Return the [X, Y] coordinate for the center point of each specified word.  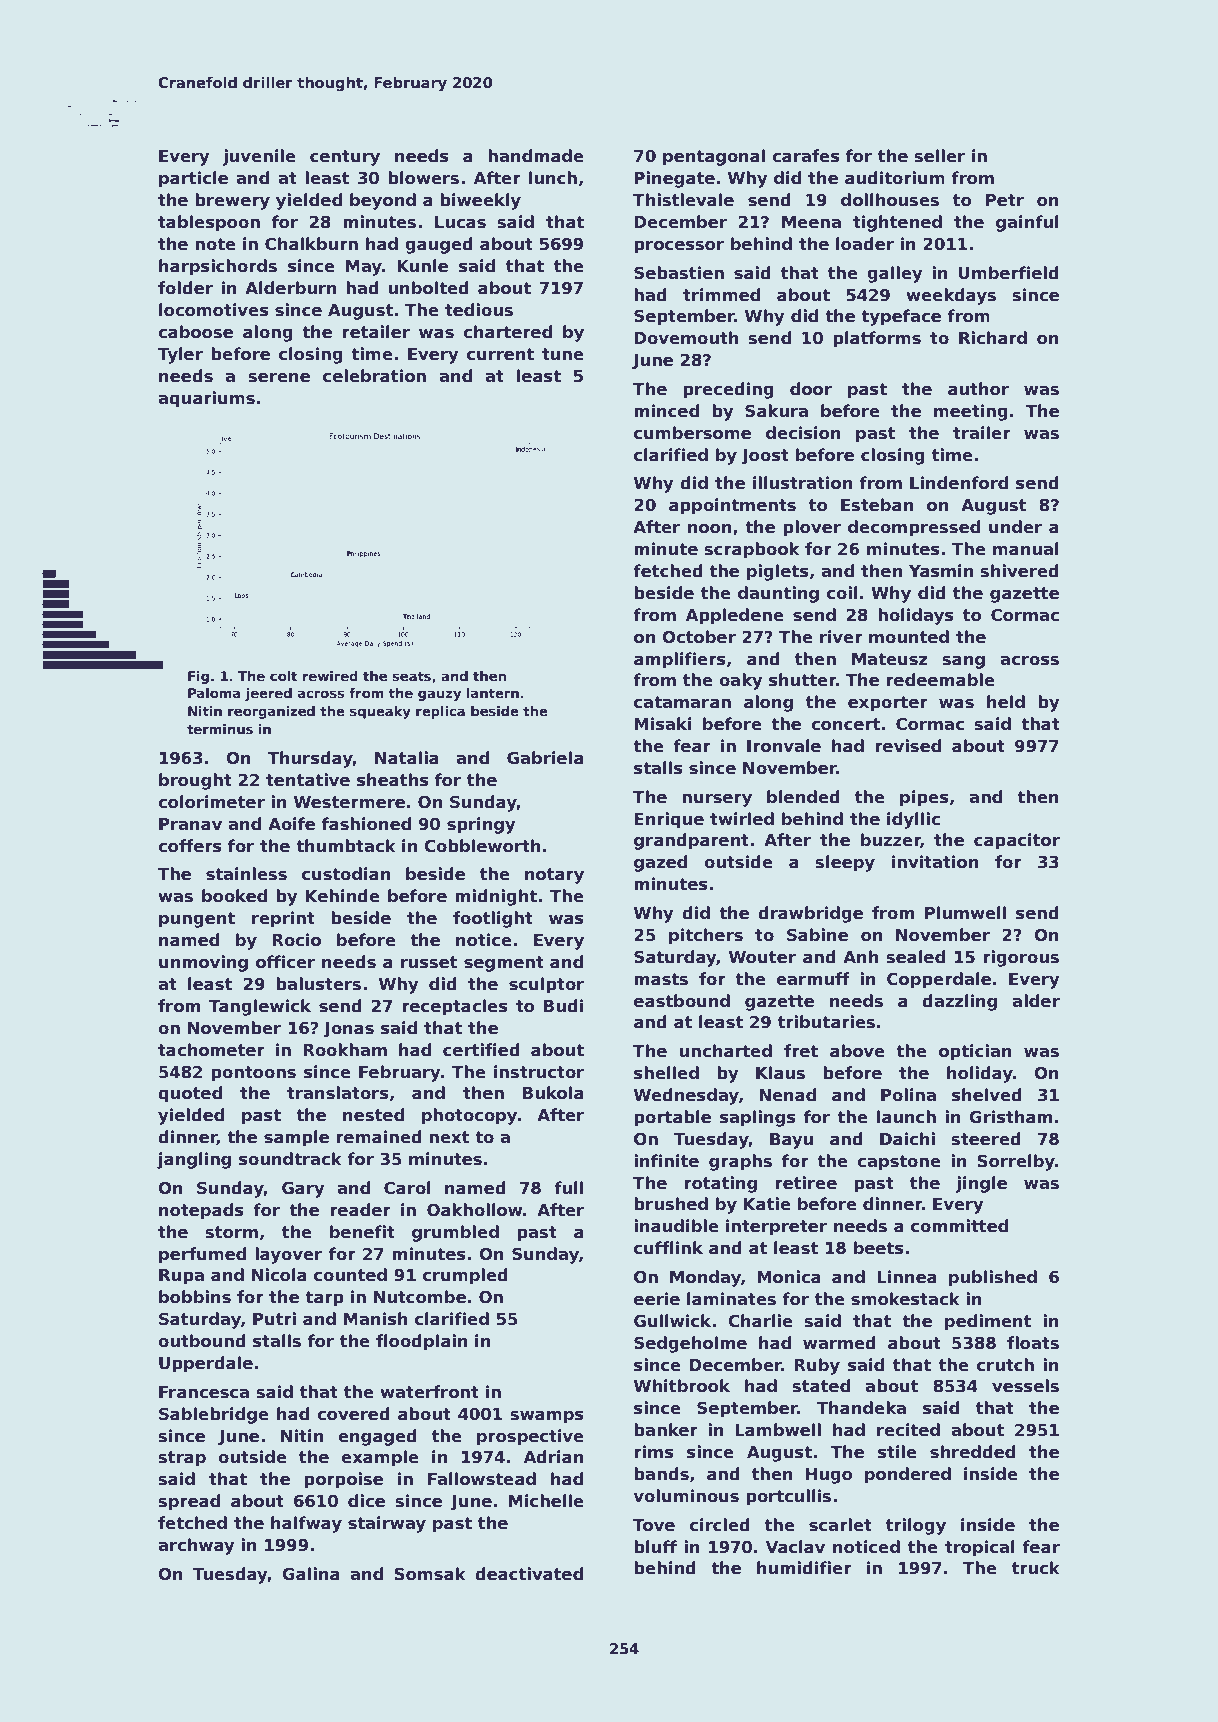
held [1006, 702]
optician [975, 1052]
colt [283, 676]
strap [182, 1459]
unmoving [203, 963]
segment [504, 964]
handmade [536, 156]
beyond [383, 201]
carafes [806, 156]
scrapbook [752, 550]
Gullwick [672, 1321]
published [993, 1278]
